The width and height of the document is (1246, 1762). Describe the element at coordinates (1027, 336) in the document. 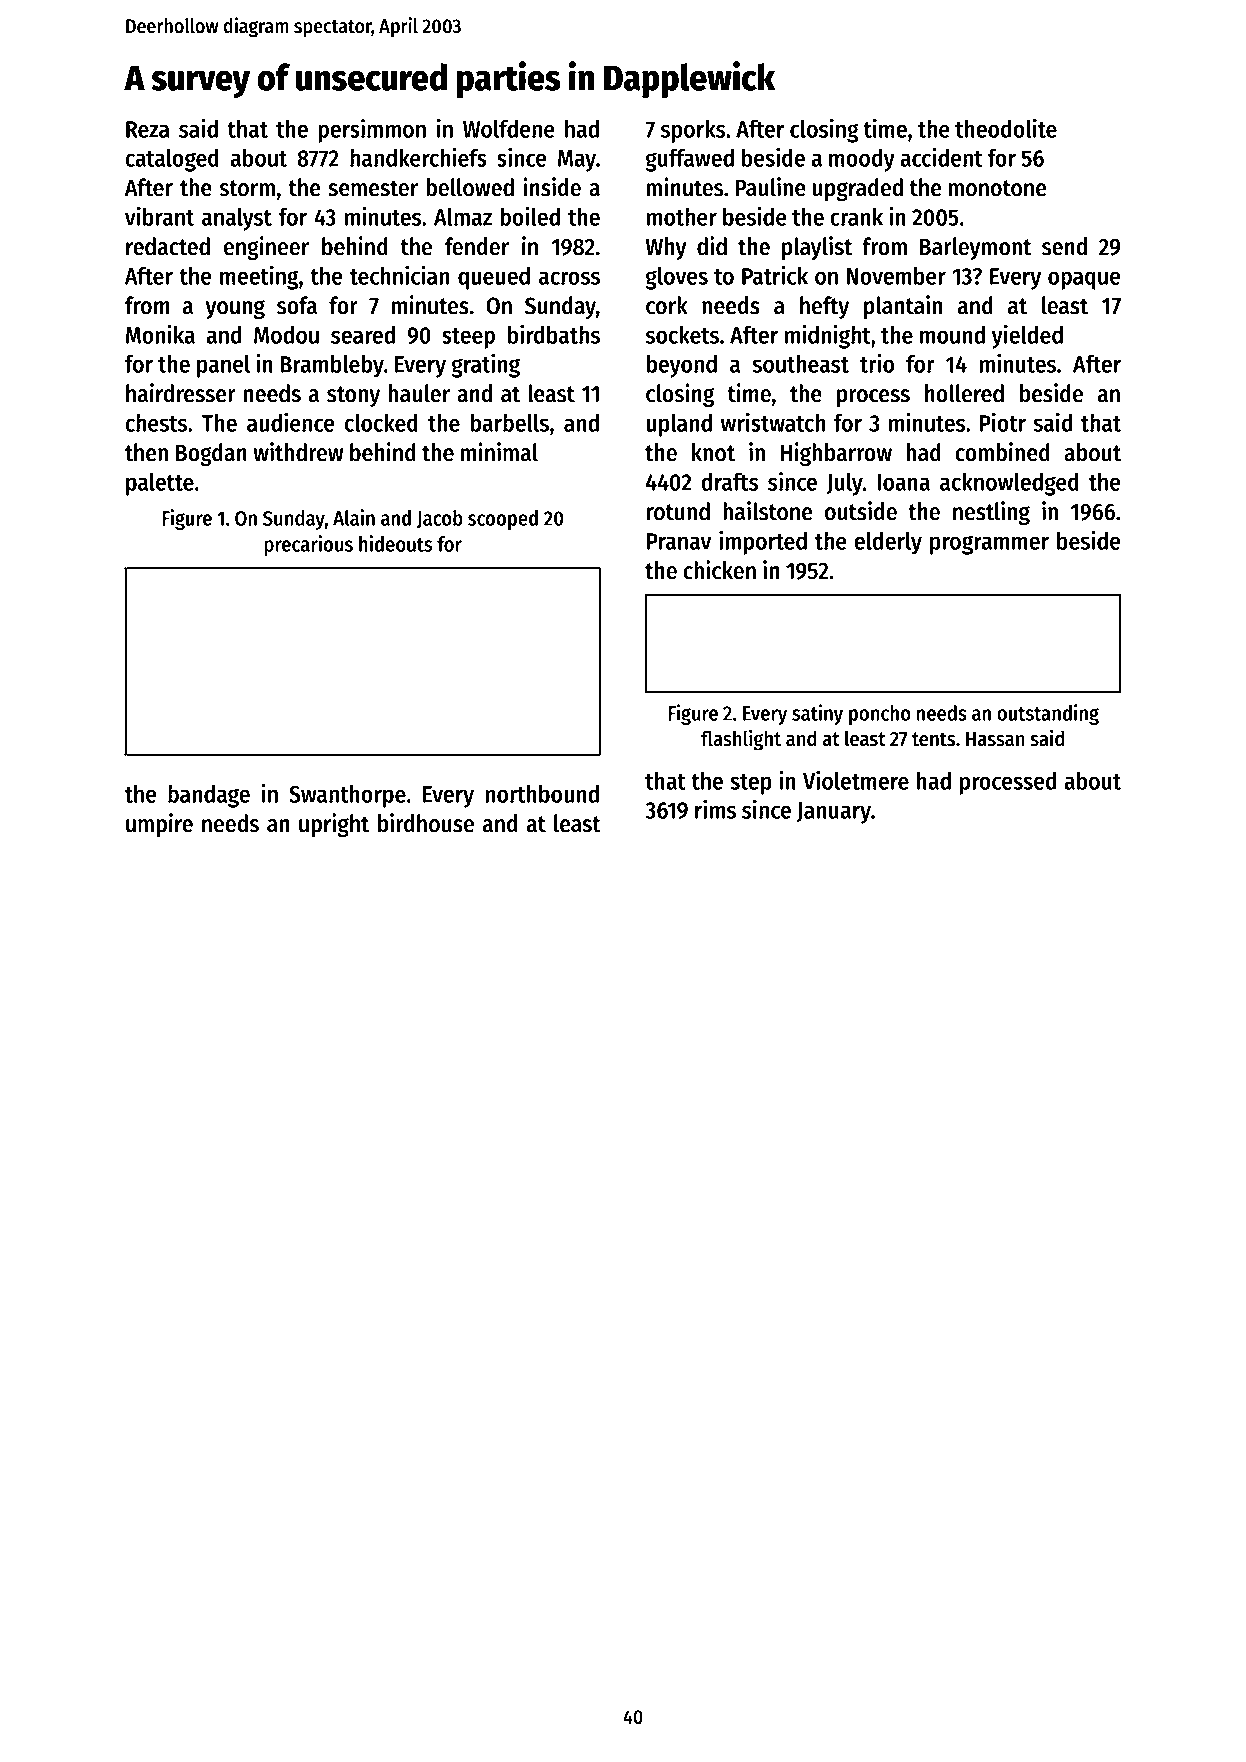

I see `yielded` at that location.
